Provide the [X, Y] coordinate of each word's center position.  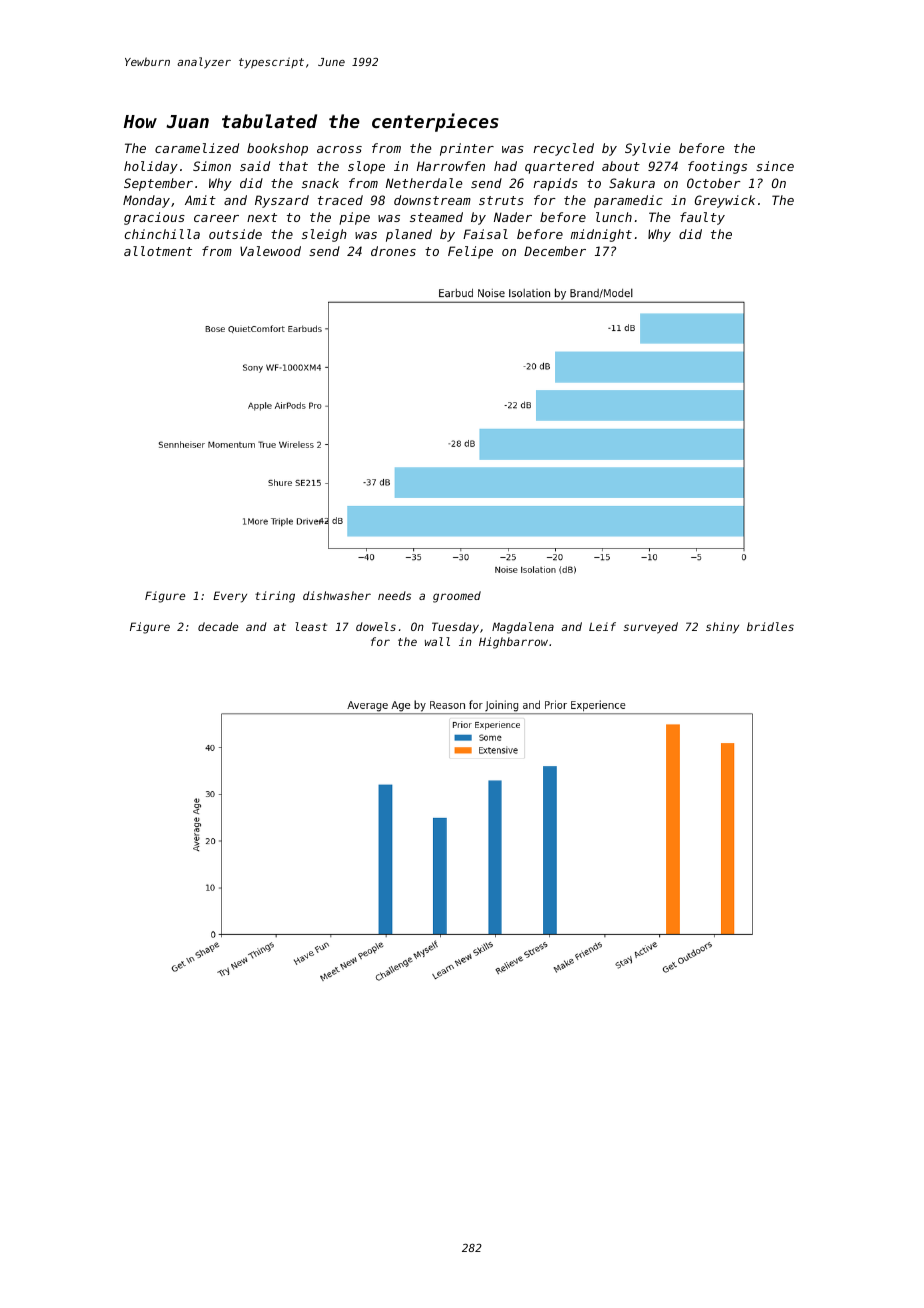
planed [409, 235]
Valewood [270, 251]
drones [393, 251]
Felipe [470, 252]
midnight [601, 235]
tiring [275, 597]
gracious [154, 218]
